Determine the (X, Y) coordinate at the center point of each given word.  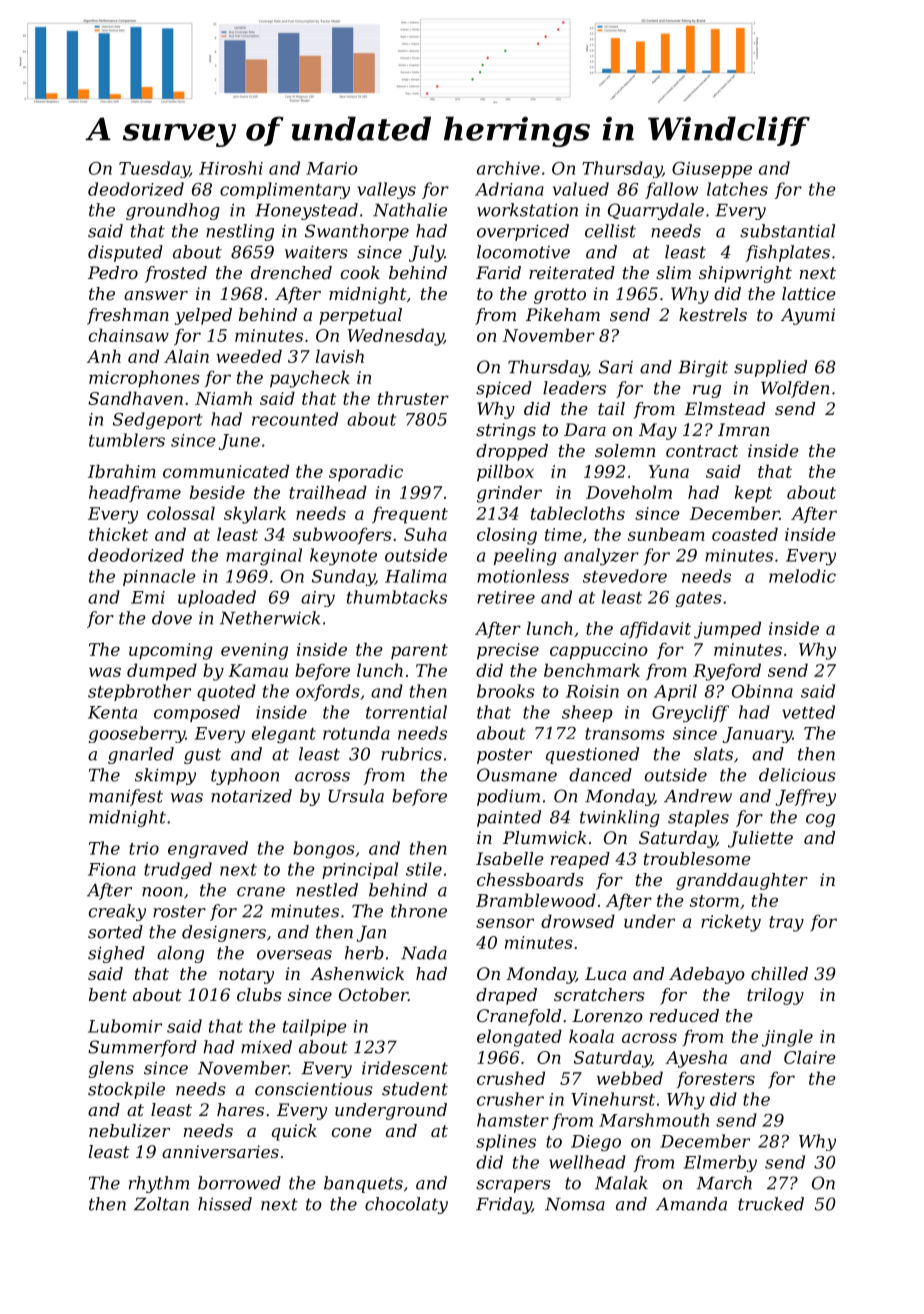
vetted (808, 712)
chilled (779, 973)
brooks (506, 691)
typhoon (245, 776)
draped (506, 996)
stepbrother (139, 692)
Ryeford (727, 672)
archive (508, 168)
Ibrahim (122, 471)
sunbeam (666, 534)
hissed (225, 1204)
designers (224, 933)
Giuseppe (712, 170)
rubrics (411, 754)
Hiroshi (231, 168)
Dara (585, 429)
